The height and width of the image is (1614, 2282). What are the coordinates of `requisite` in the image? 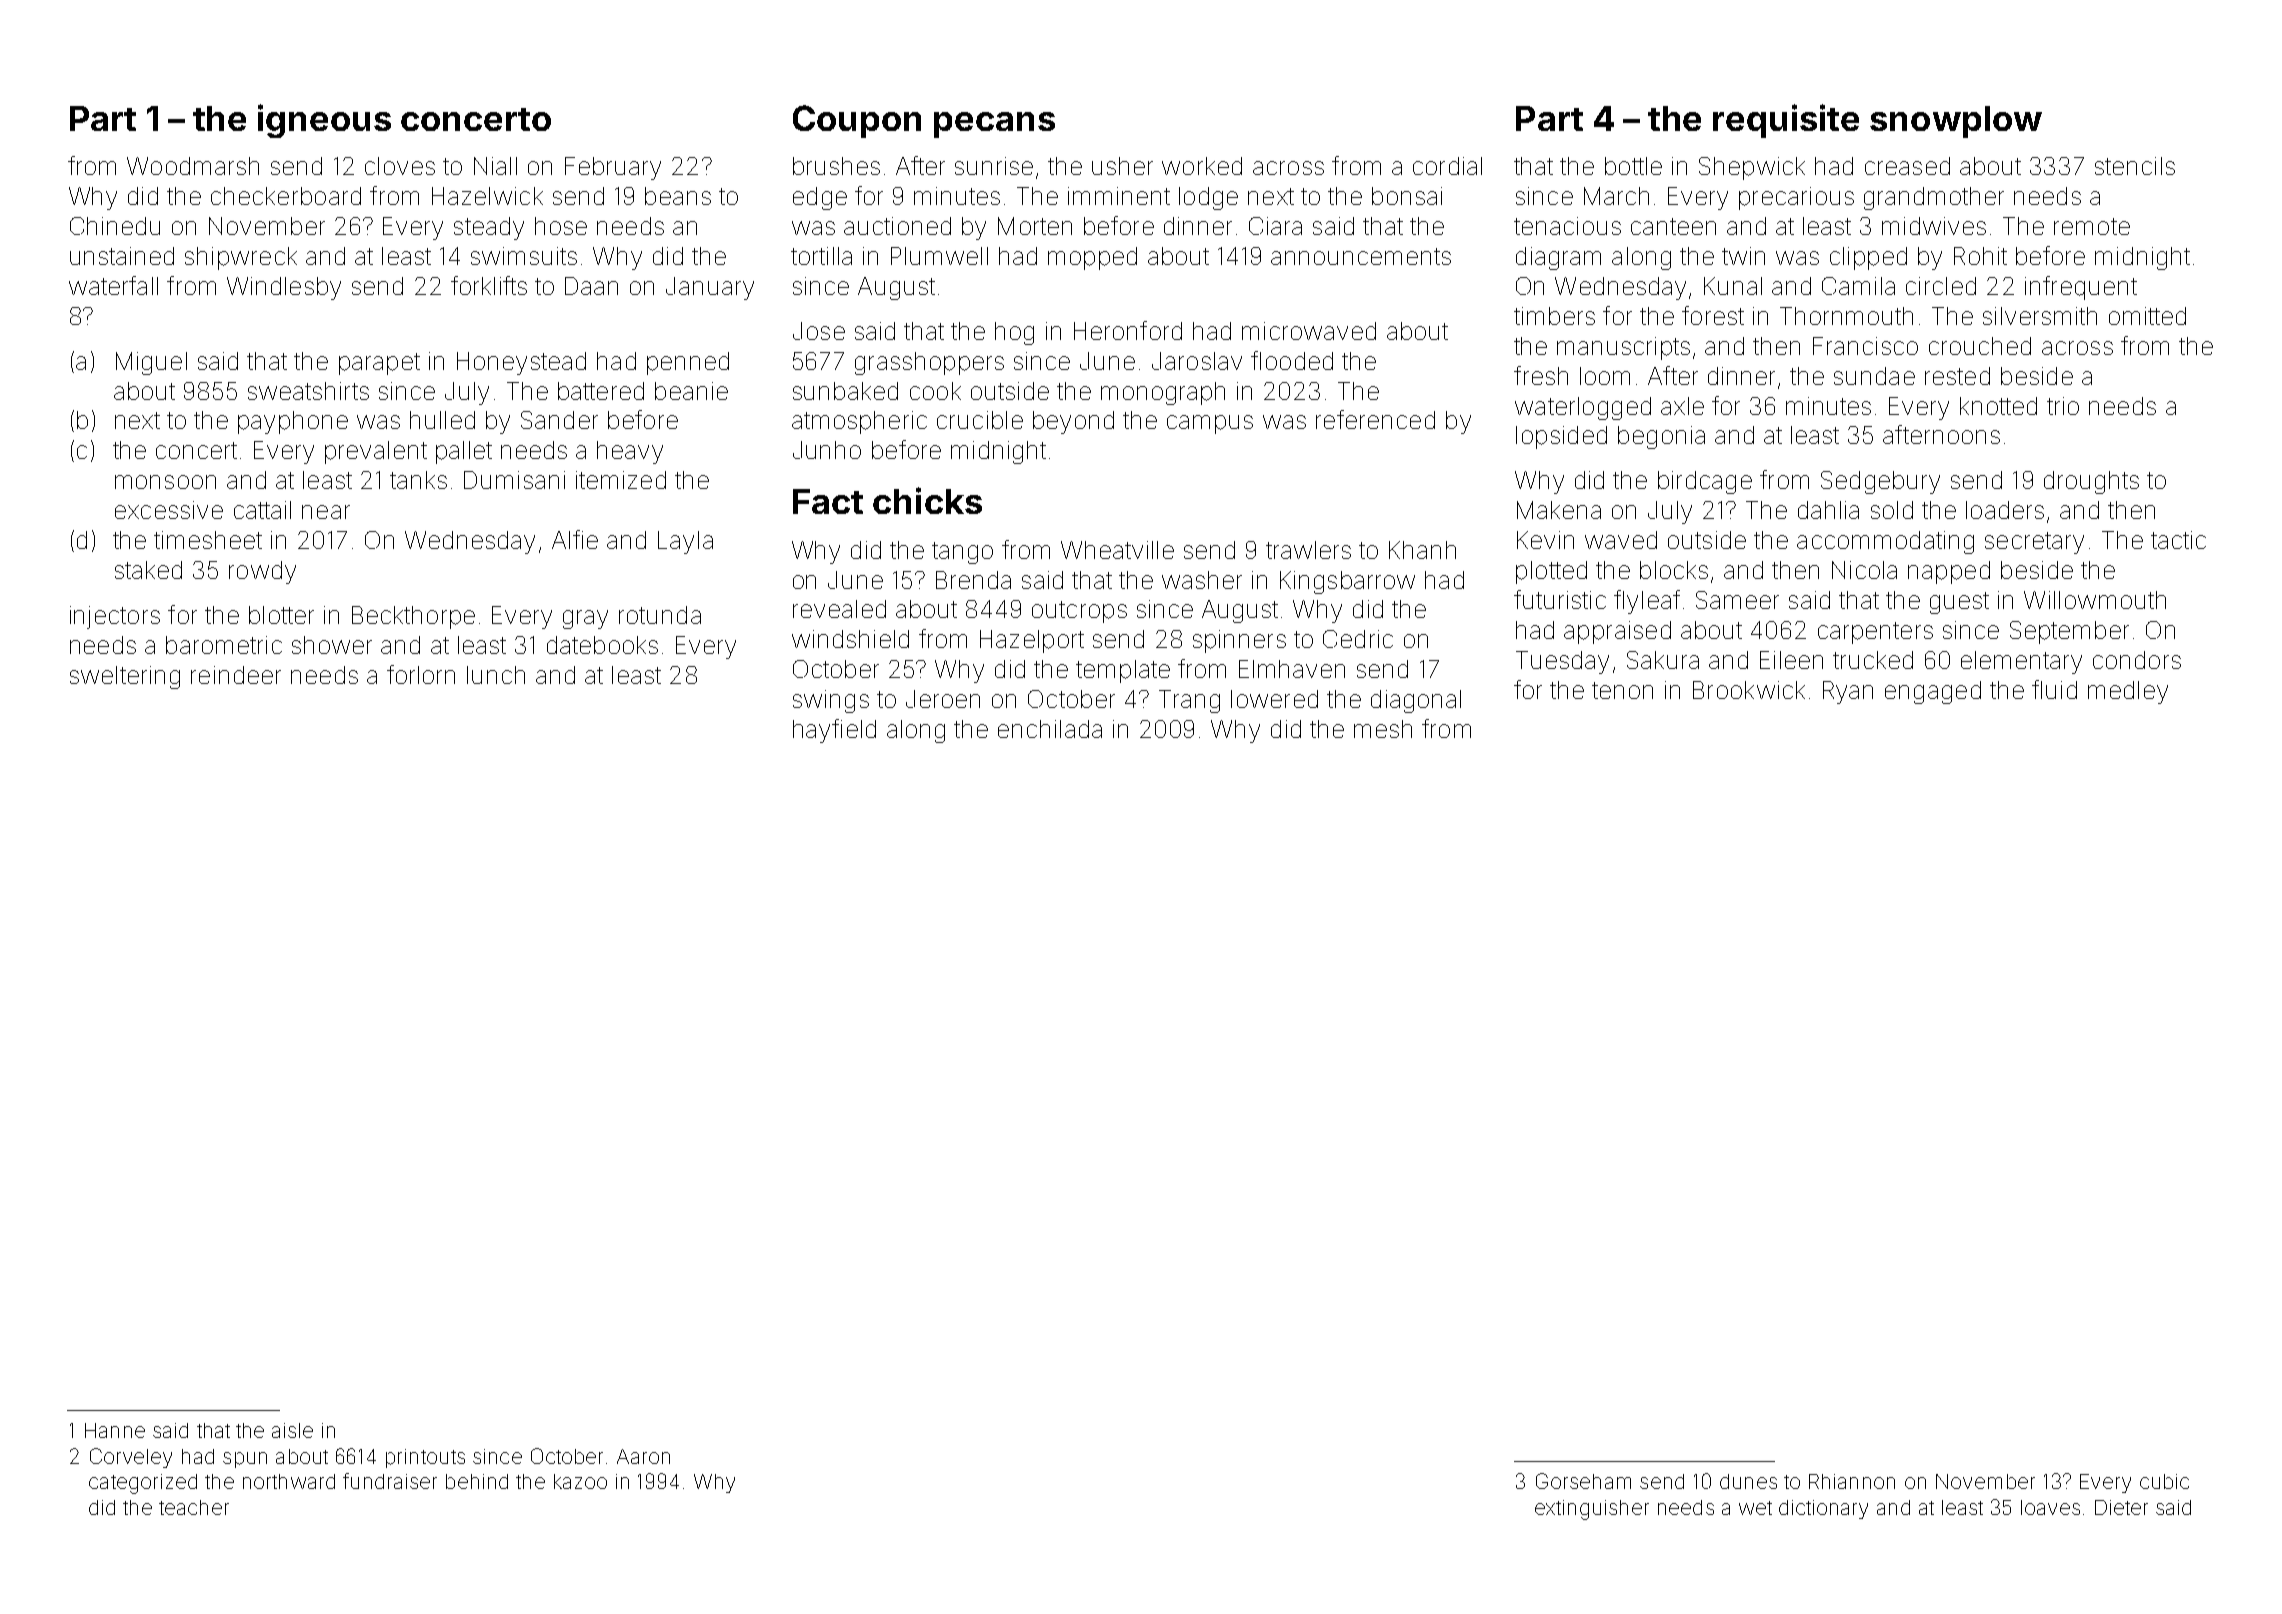 It's located at (1786, 121).
